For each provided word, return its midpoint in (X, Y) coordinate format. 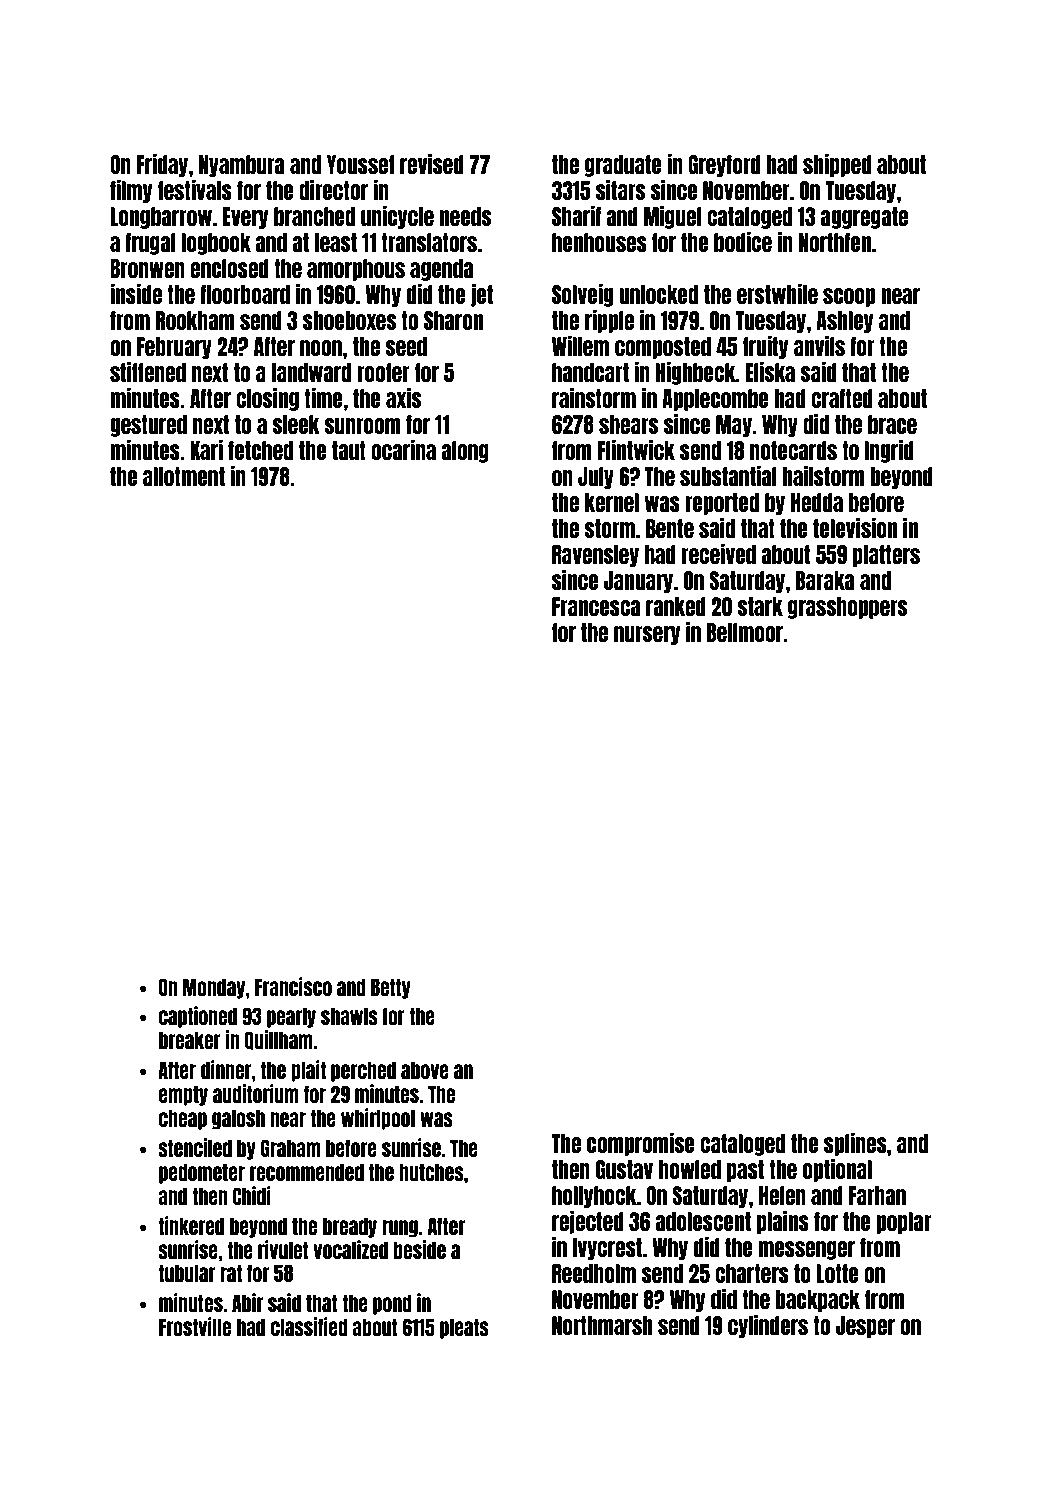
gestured (148, 426)
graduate (623, 166)
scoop (849, 297)
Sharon (453, 320)
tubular (186, 1273)
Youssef (361, 164)
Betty (391, 988)
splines (855, 1144)
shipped (837, 165)
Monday (214, 988)
